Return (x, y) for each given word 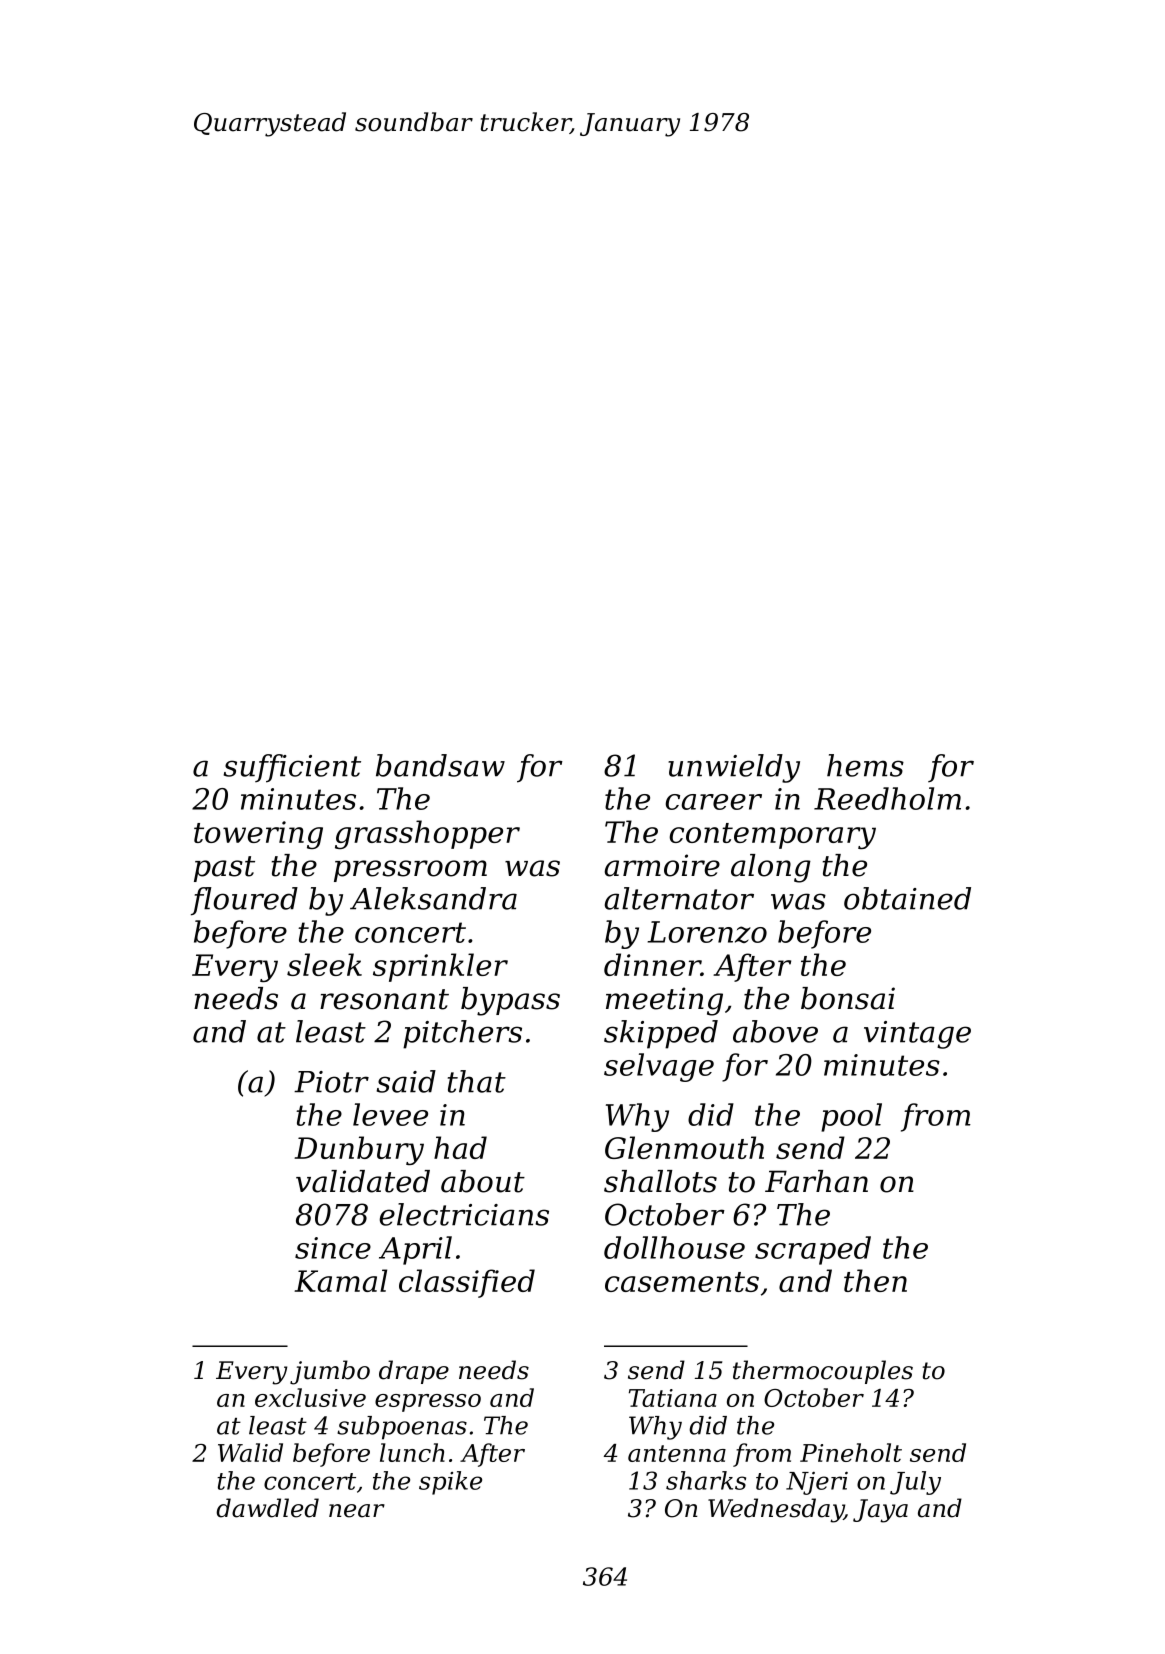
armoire (662, 865)
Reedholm (887, 798)
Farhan (816, 1181)
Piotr (331, 1082)
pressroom (410, 871)
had (460, 1147)
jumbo (330, 1372)
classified (467, 1283)
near (357, 1511)
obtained (907, 898)
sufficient (292, 768)
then (875, 1280)
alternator (679, 898)
